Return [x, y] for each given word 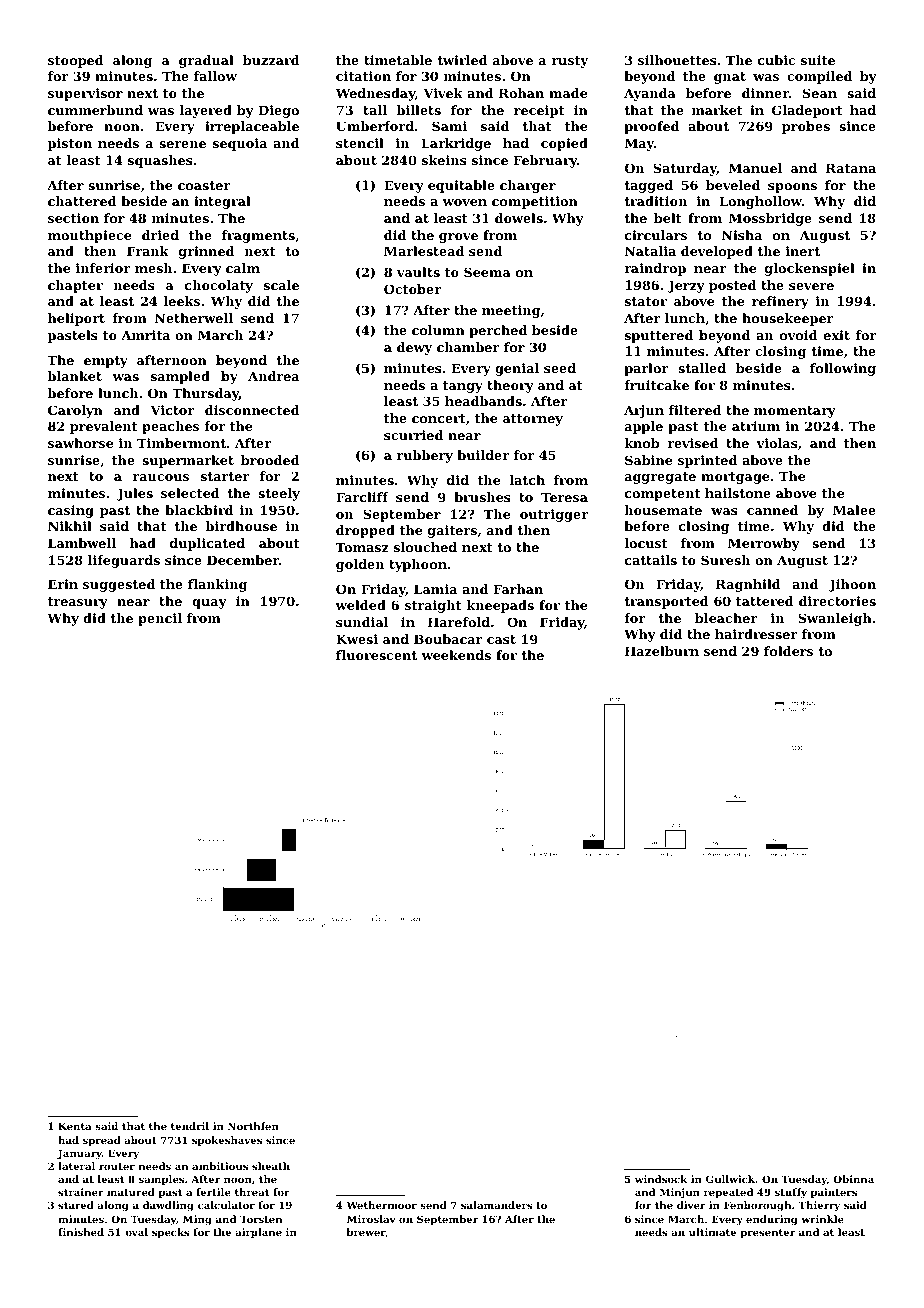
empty [106, 362]
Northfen [253, 1126]
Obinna [853, 1179]
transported [666, 602]
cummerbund [95, 110]
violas [777, 443]
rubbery [425, 456]
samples [161, 1180]
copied [564, 144]
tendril [190, 1126]
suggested [119, 585]
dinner [765, 93]
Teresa [564, 497]
